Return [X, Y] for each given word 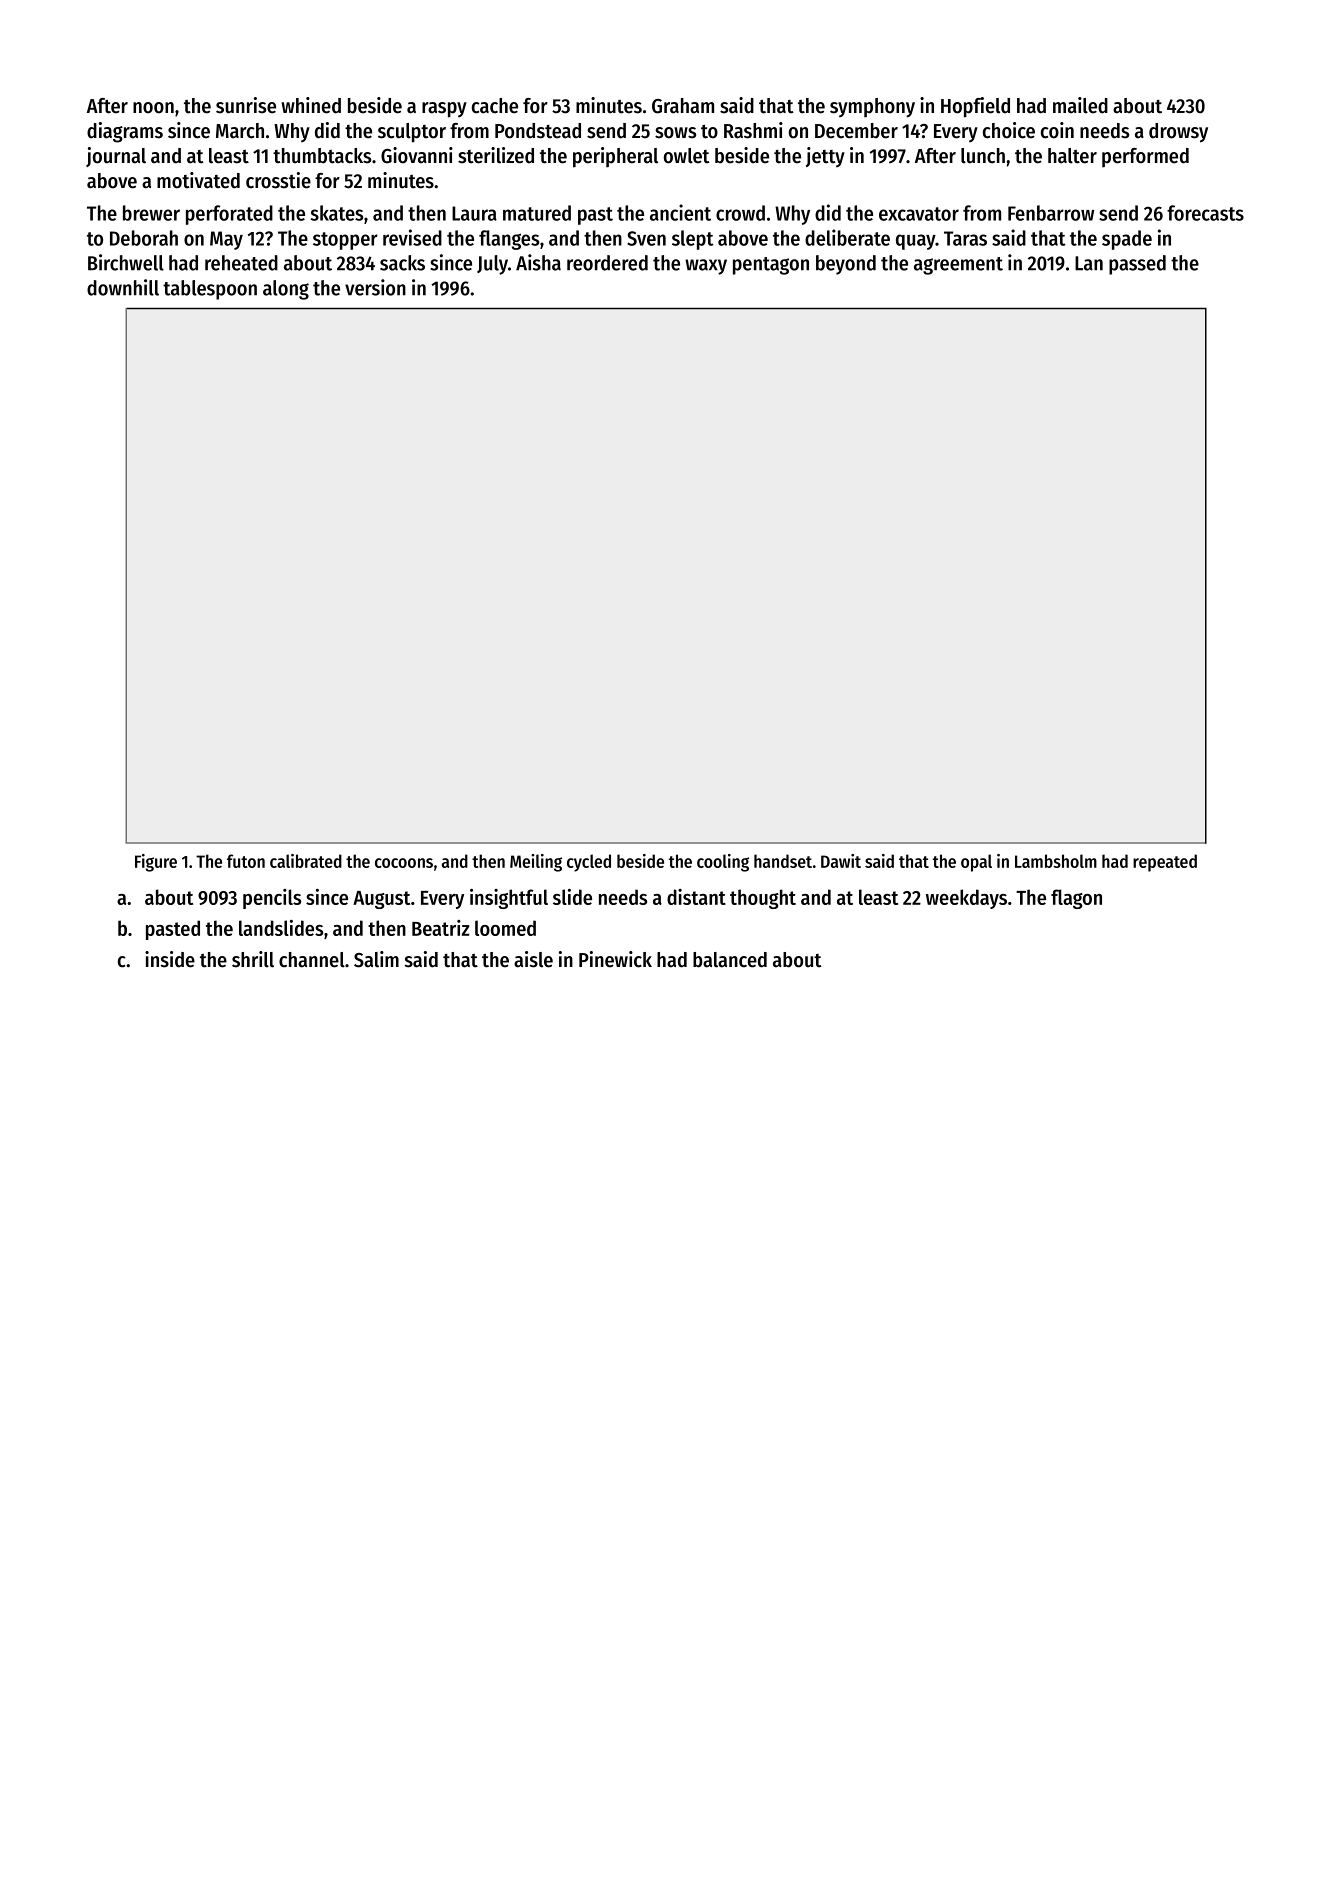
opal [976, 863]
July [492, 265]
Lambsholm [1056, 861]
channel [312, 960]
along [286, 290]
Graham [683, 106]
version [375, 287]
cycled [589, 863]
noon [153, 108]
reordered [607, 263]
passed [1137, 265]
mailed [1080, 105]
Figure [156, 863]
